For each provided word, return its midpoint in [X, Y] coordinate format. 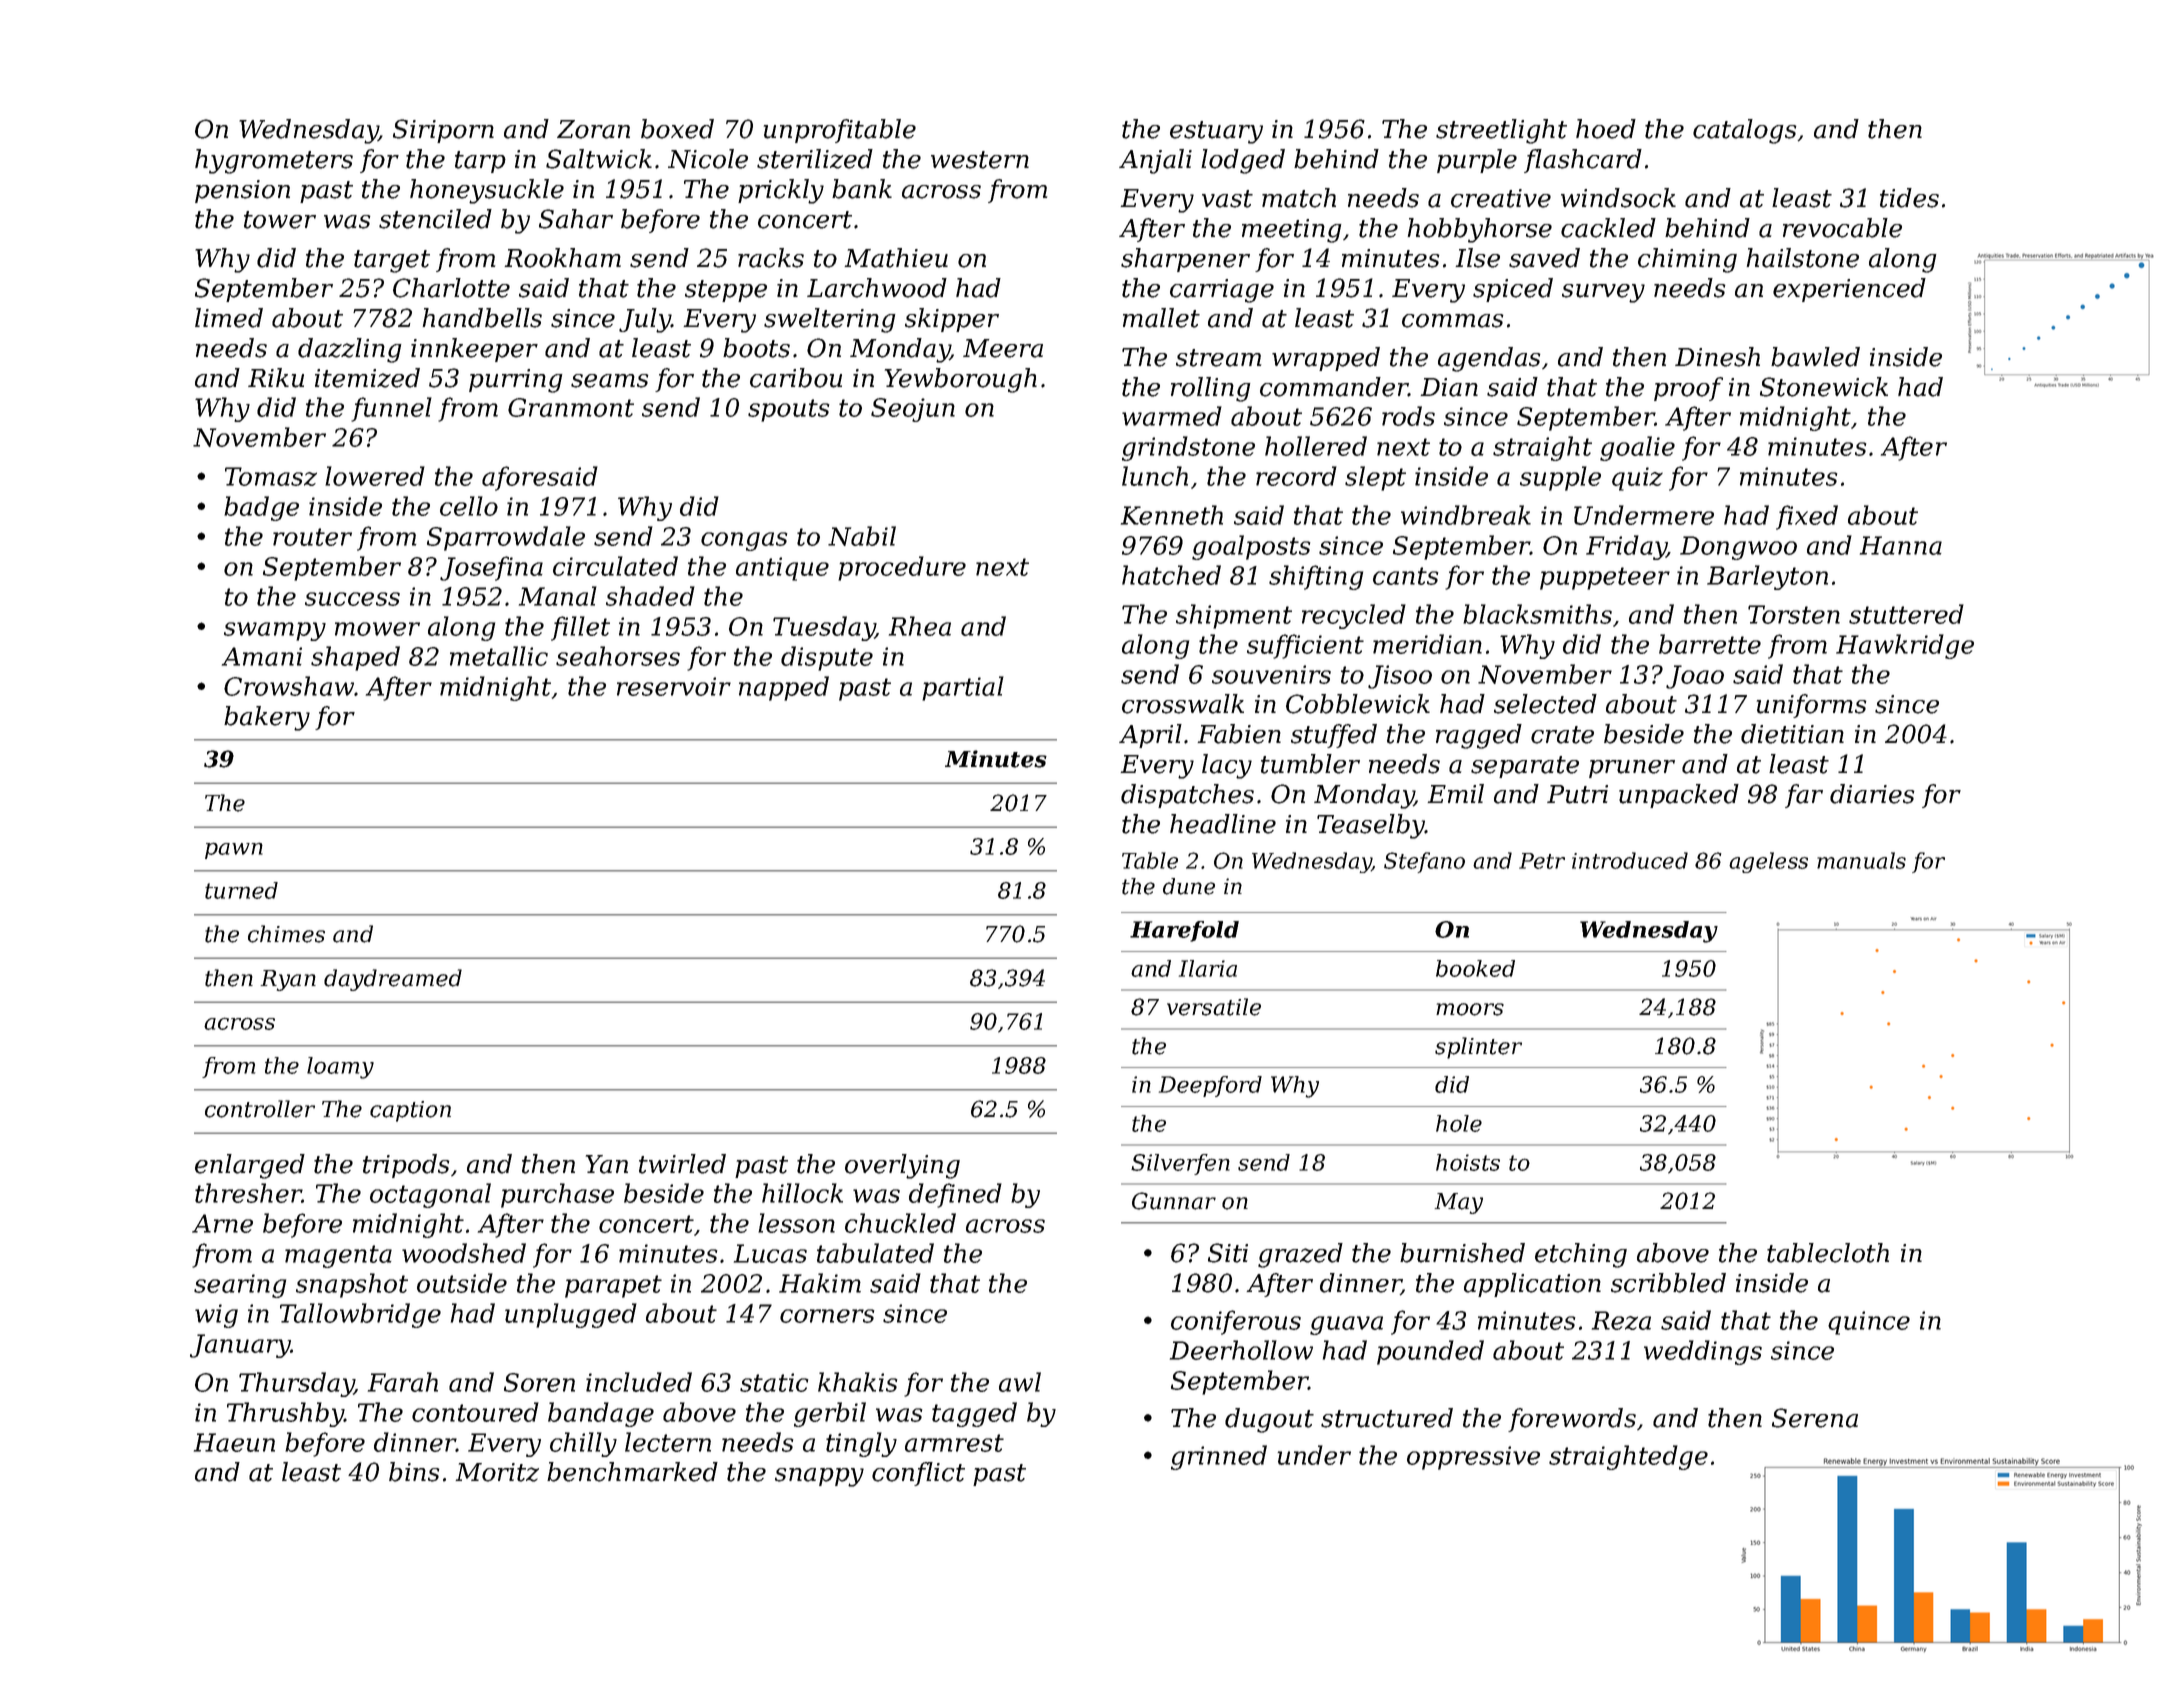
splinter [1478, 1048]
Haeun [234, 1442]
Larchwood [877, 288]
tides [1909, 198]
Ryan [288, 980]
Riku [276, 378]
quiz [1637, 479]
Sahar [576, 219]
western [980, 160]
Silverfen [1180, 1164]
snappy [819, 1477]
